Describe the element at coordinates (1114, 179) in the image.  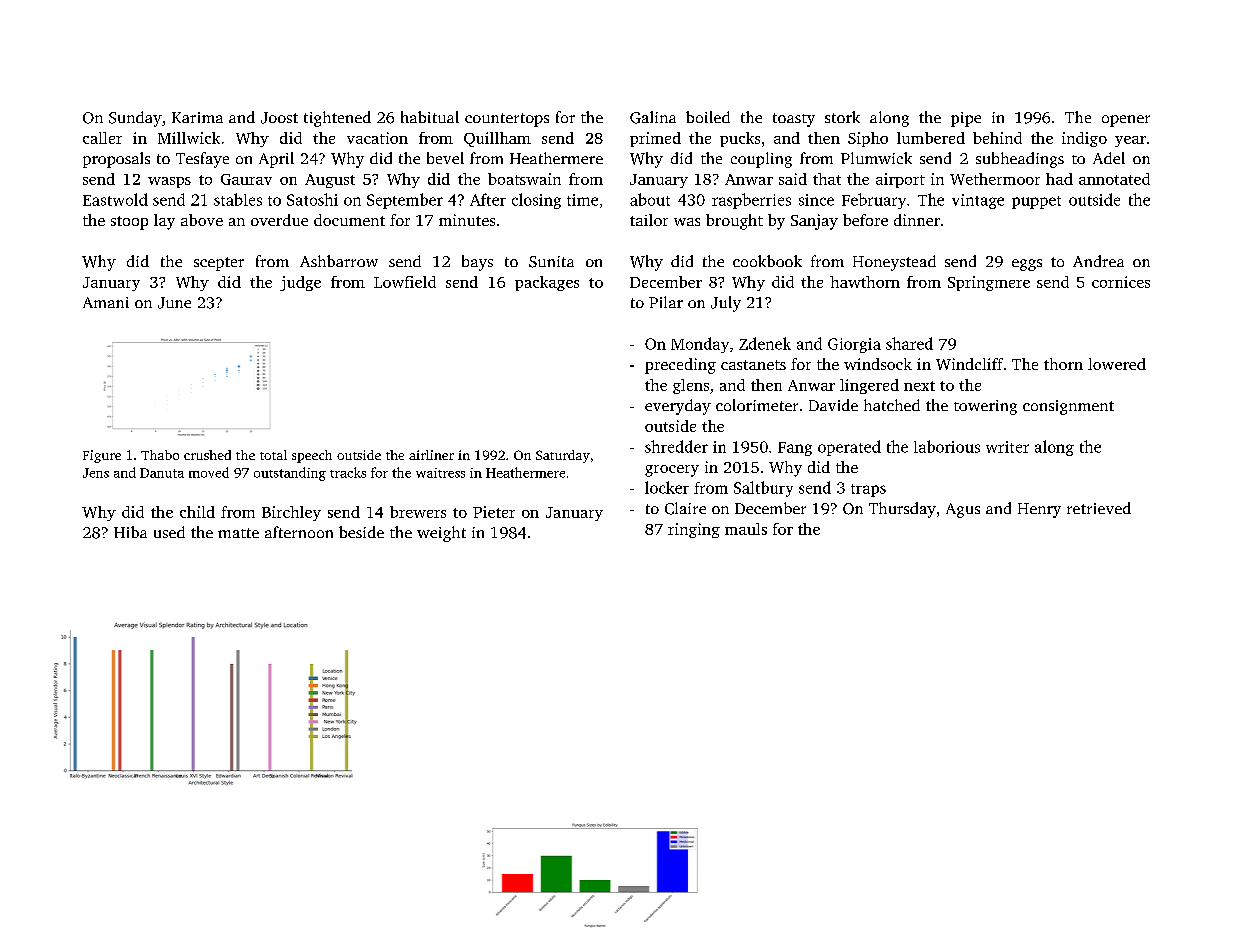
I see `annotated` at that location.
